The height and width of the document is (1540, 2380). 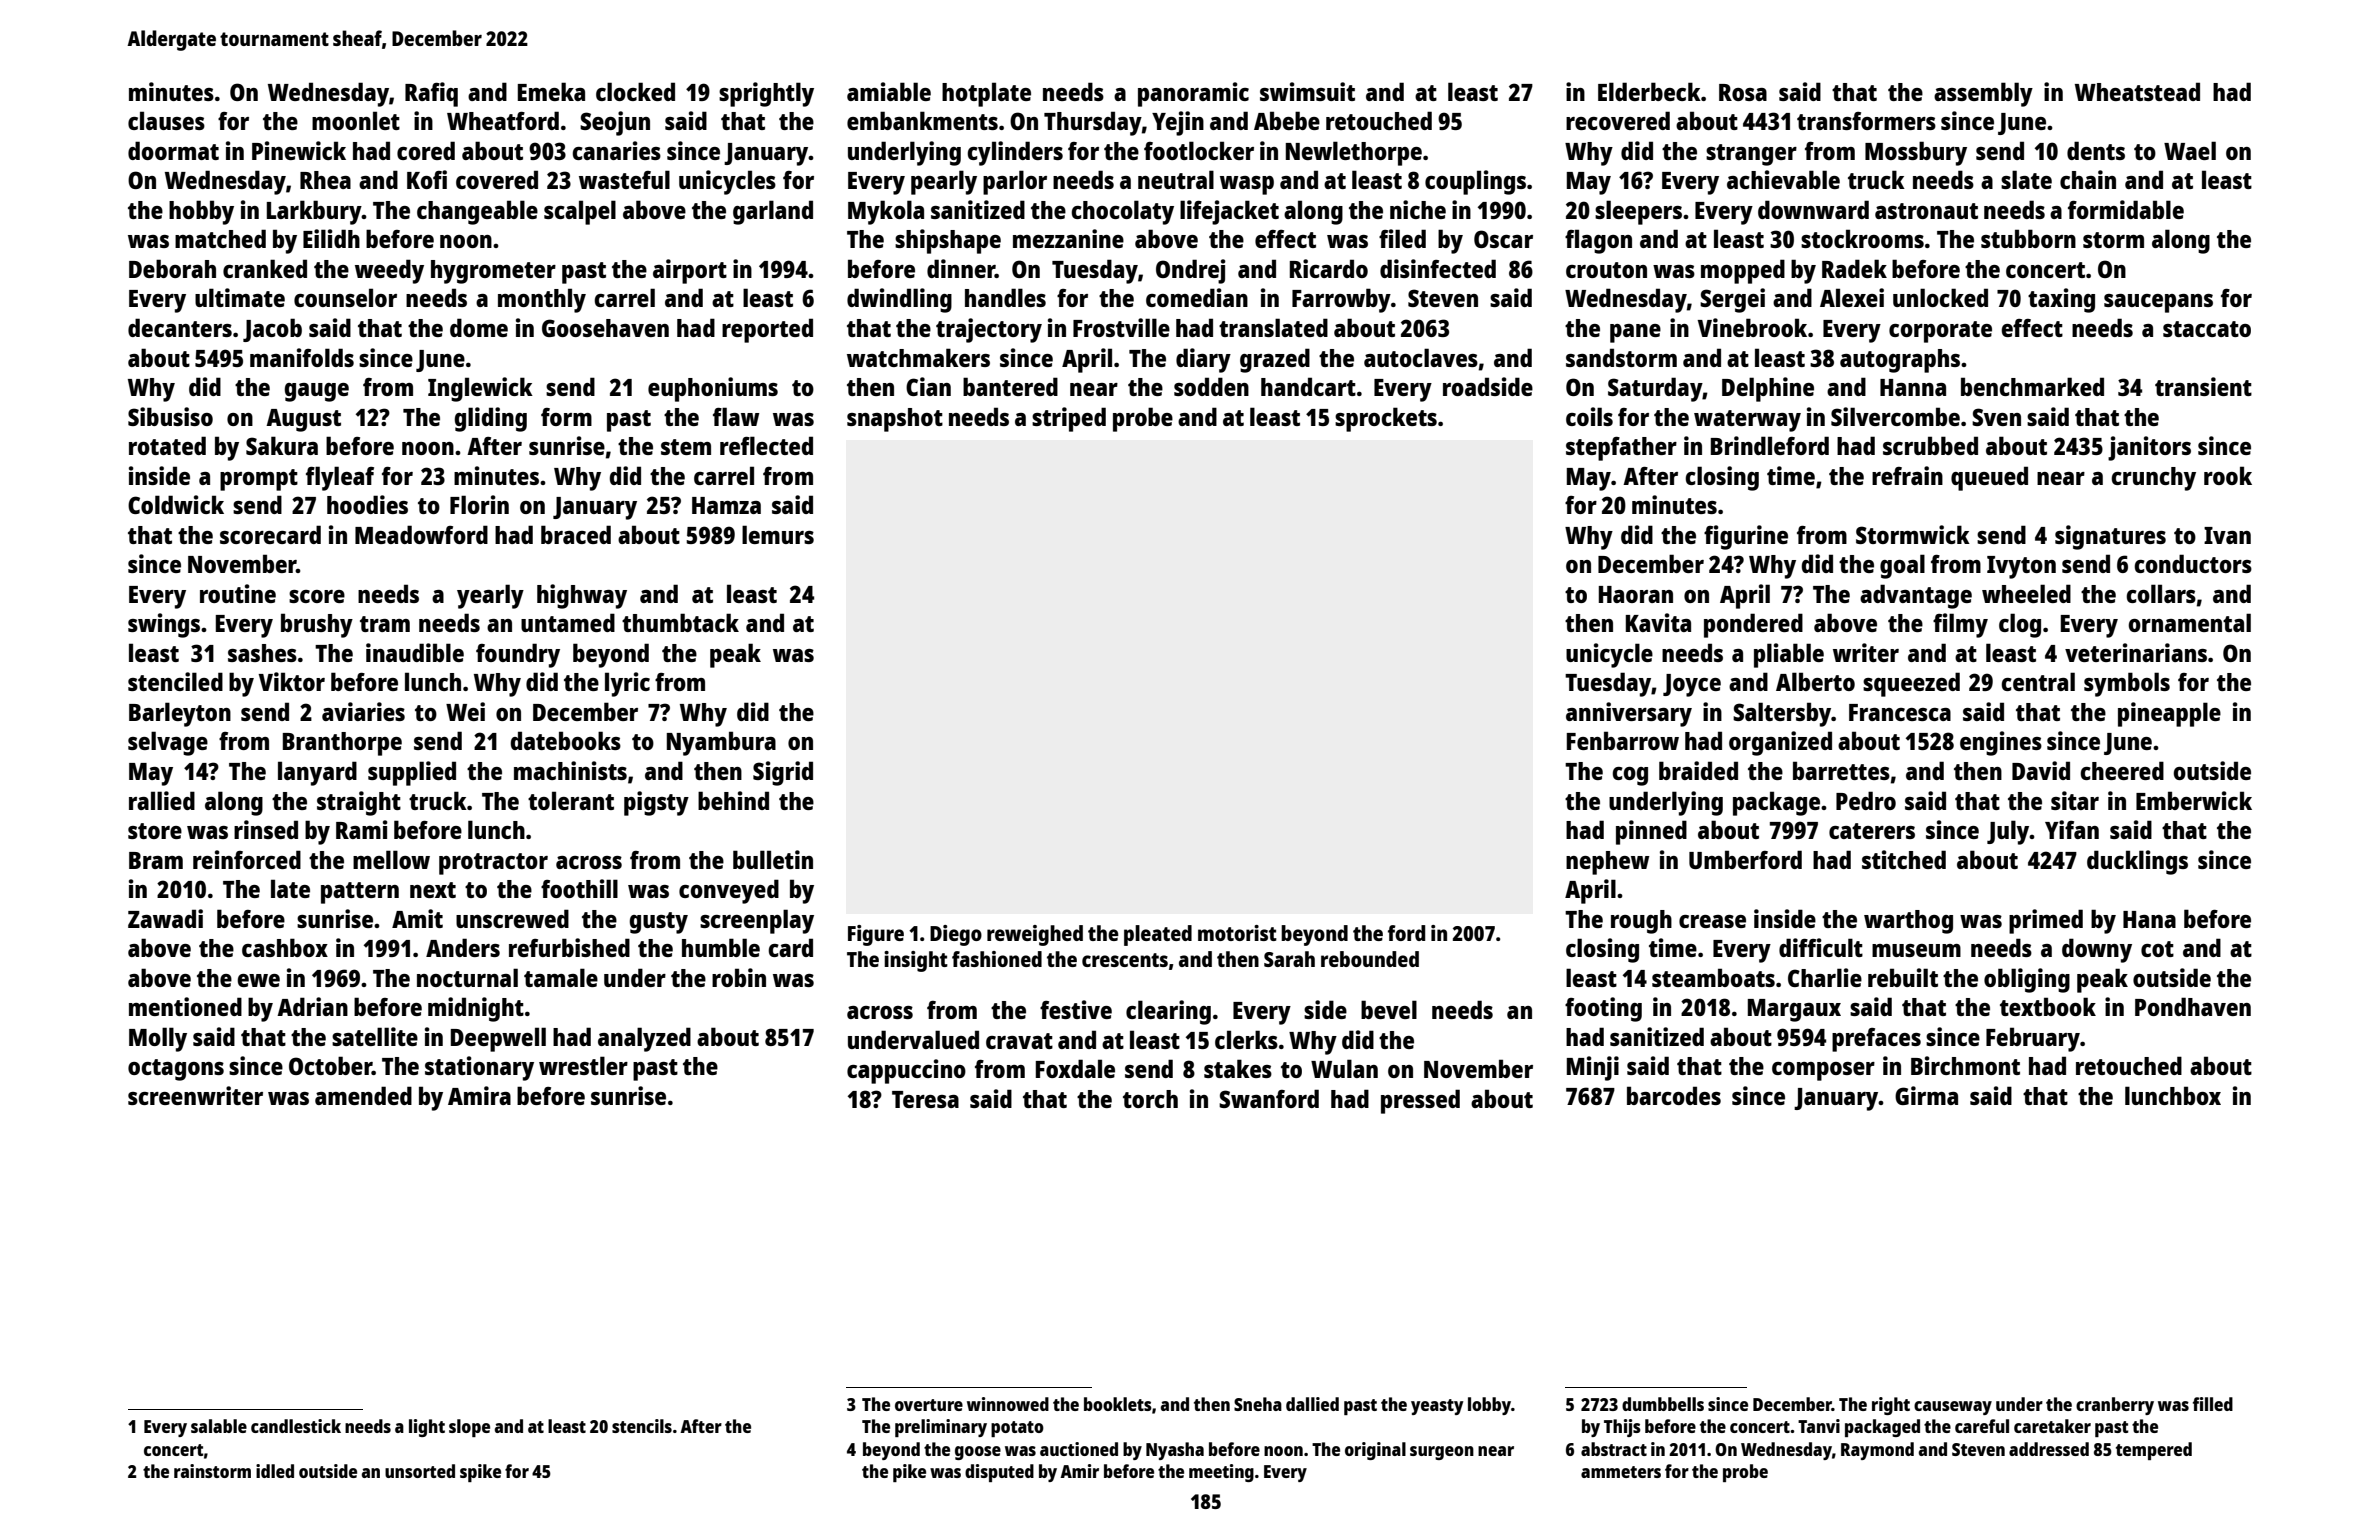 What do you see at coordinates (1118, 1404) in the document?
I see `booklets` at bounding box center [1118, 1404].
